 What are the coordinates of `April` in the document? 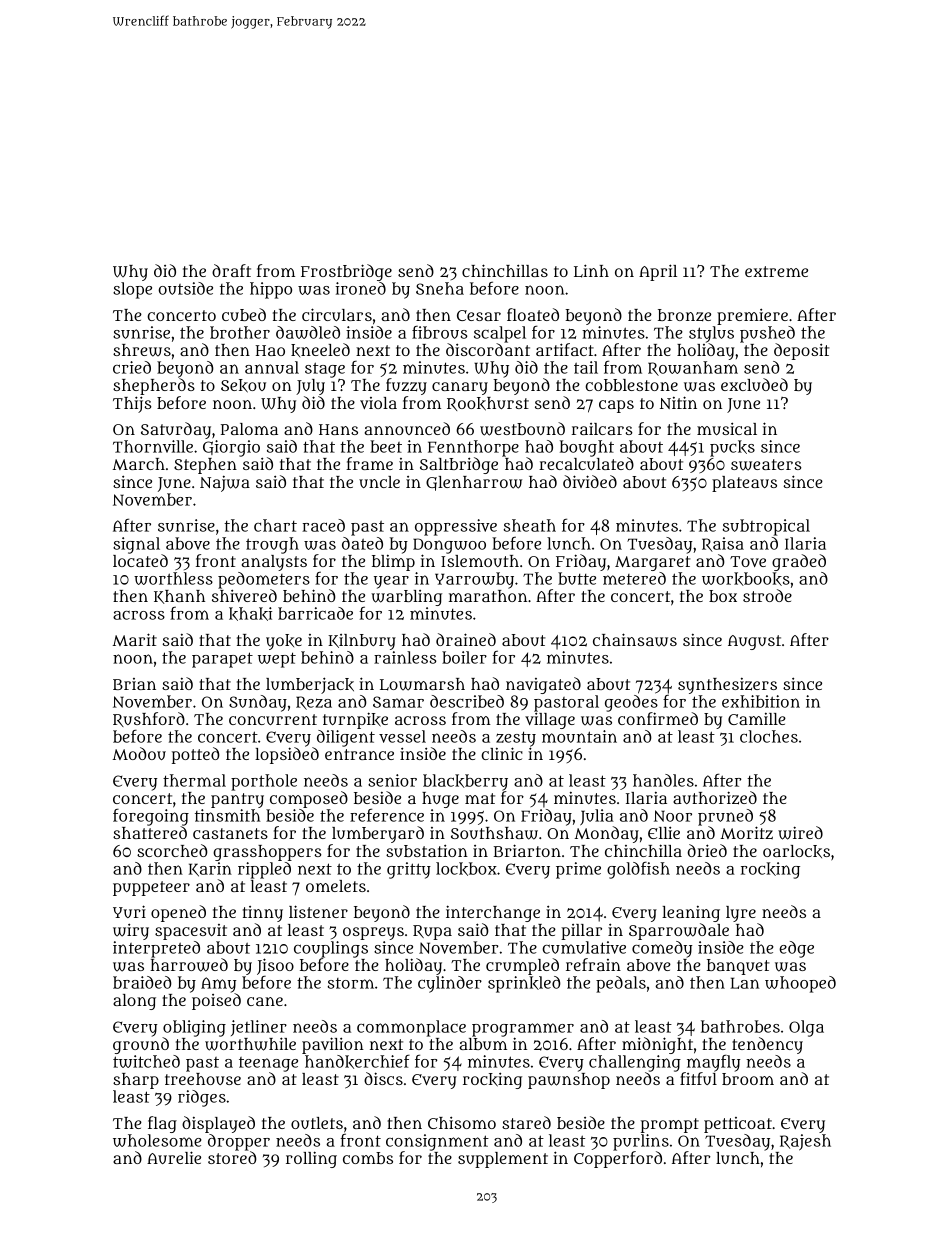 It's located at (658, 272).
